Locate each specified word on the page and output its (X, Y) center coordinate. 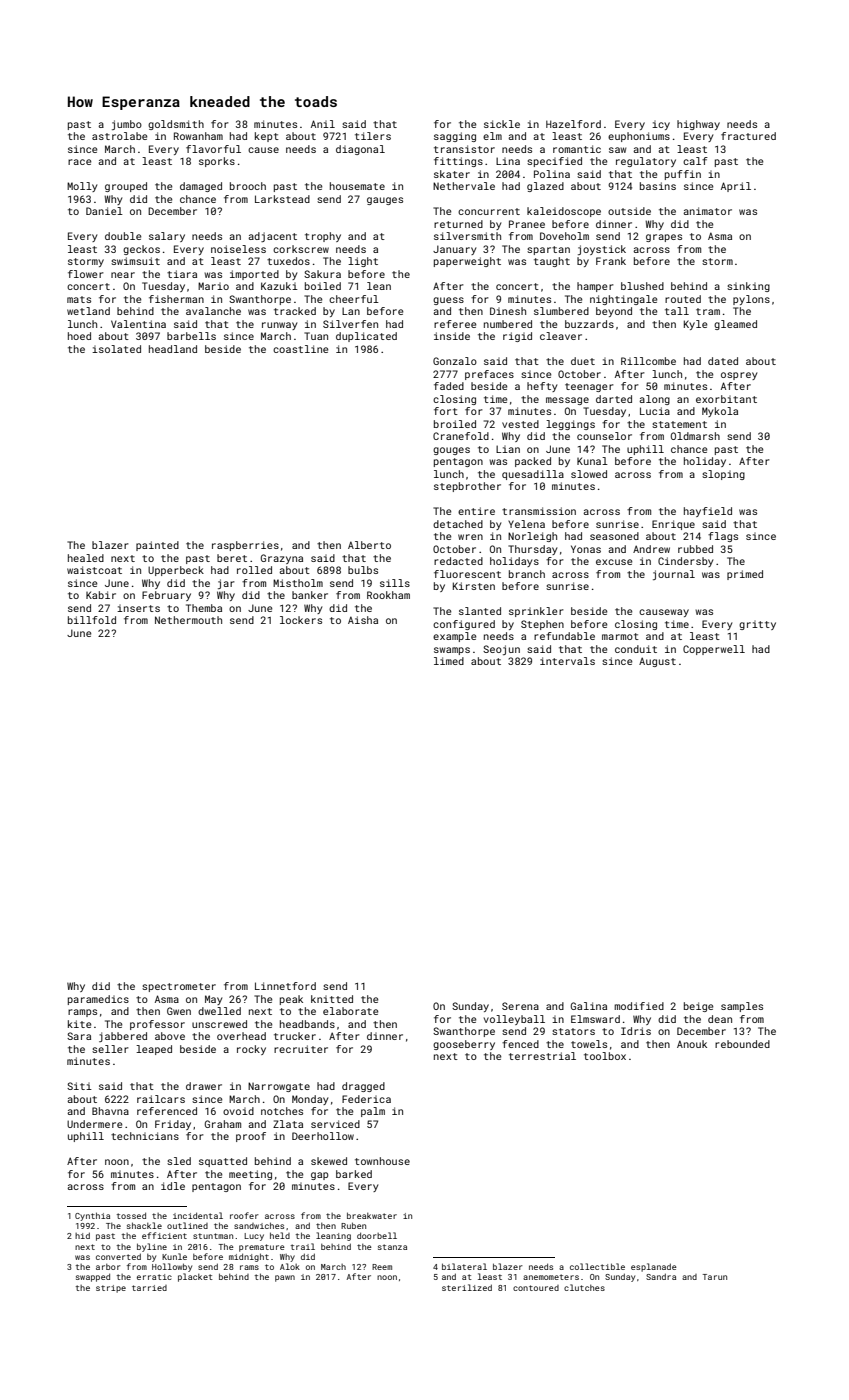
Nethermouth (188, 620)
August (657, 662)
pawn (285, 1278)
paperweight (467, 262)
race (79, 162)
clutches (584, 1287)
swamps (452, 651)
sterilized (467, 1287)
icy (661, 125)
